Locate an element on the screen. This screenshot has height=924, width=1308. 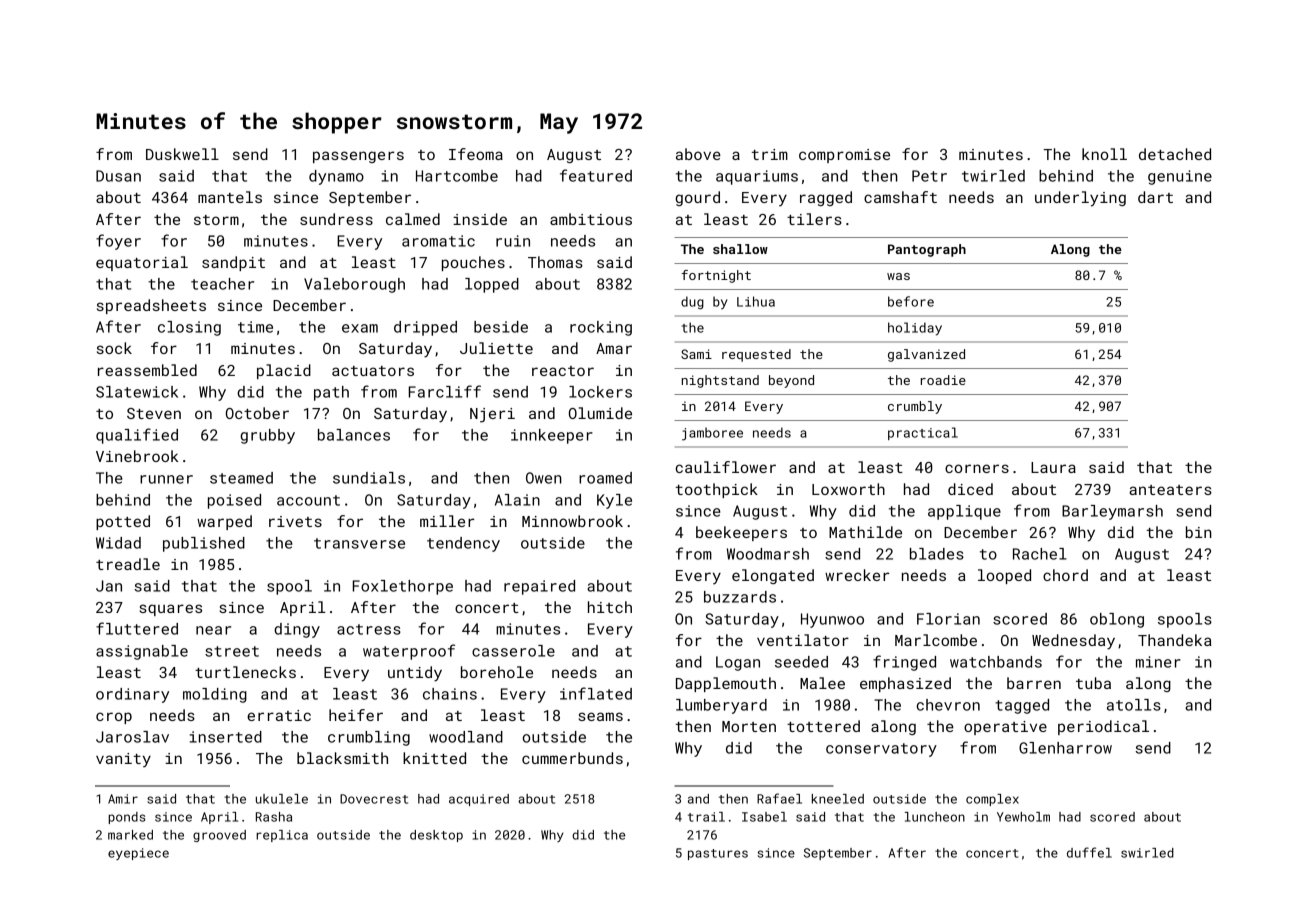
actress is located at coordinates (369, 629).
